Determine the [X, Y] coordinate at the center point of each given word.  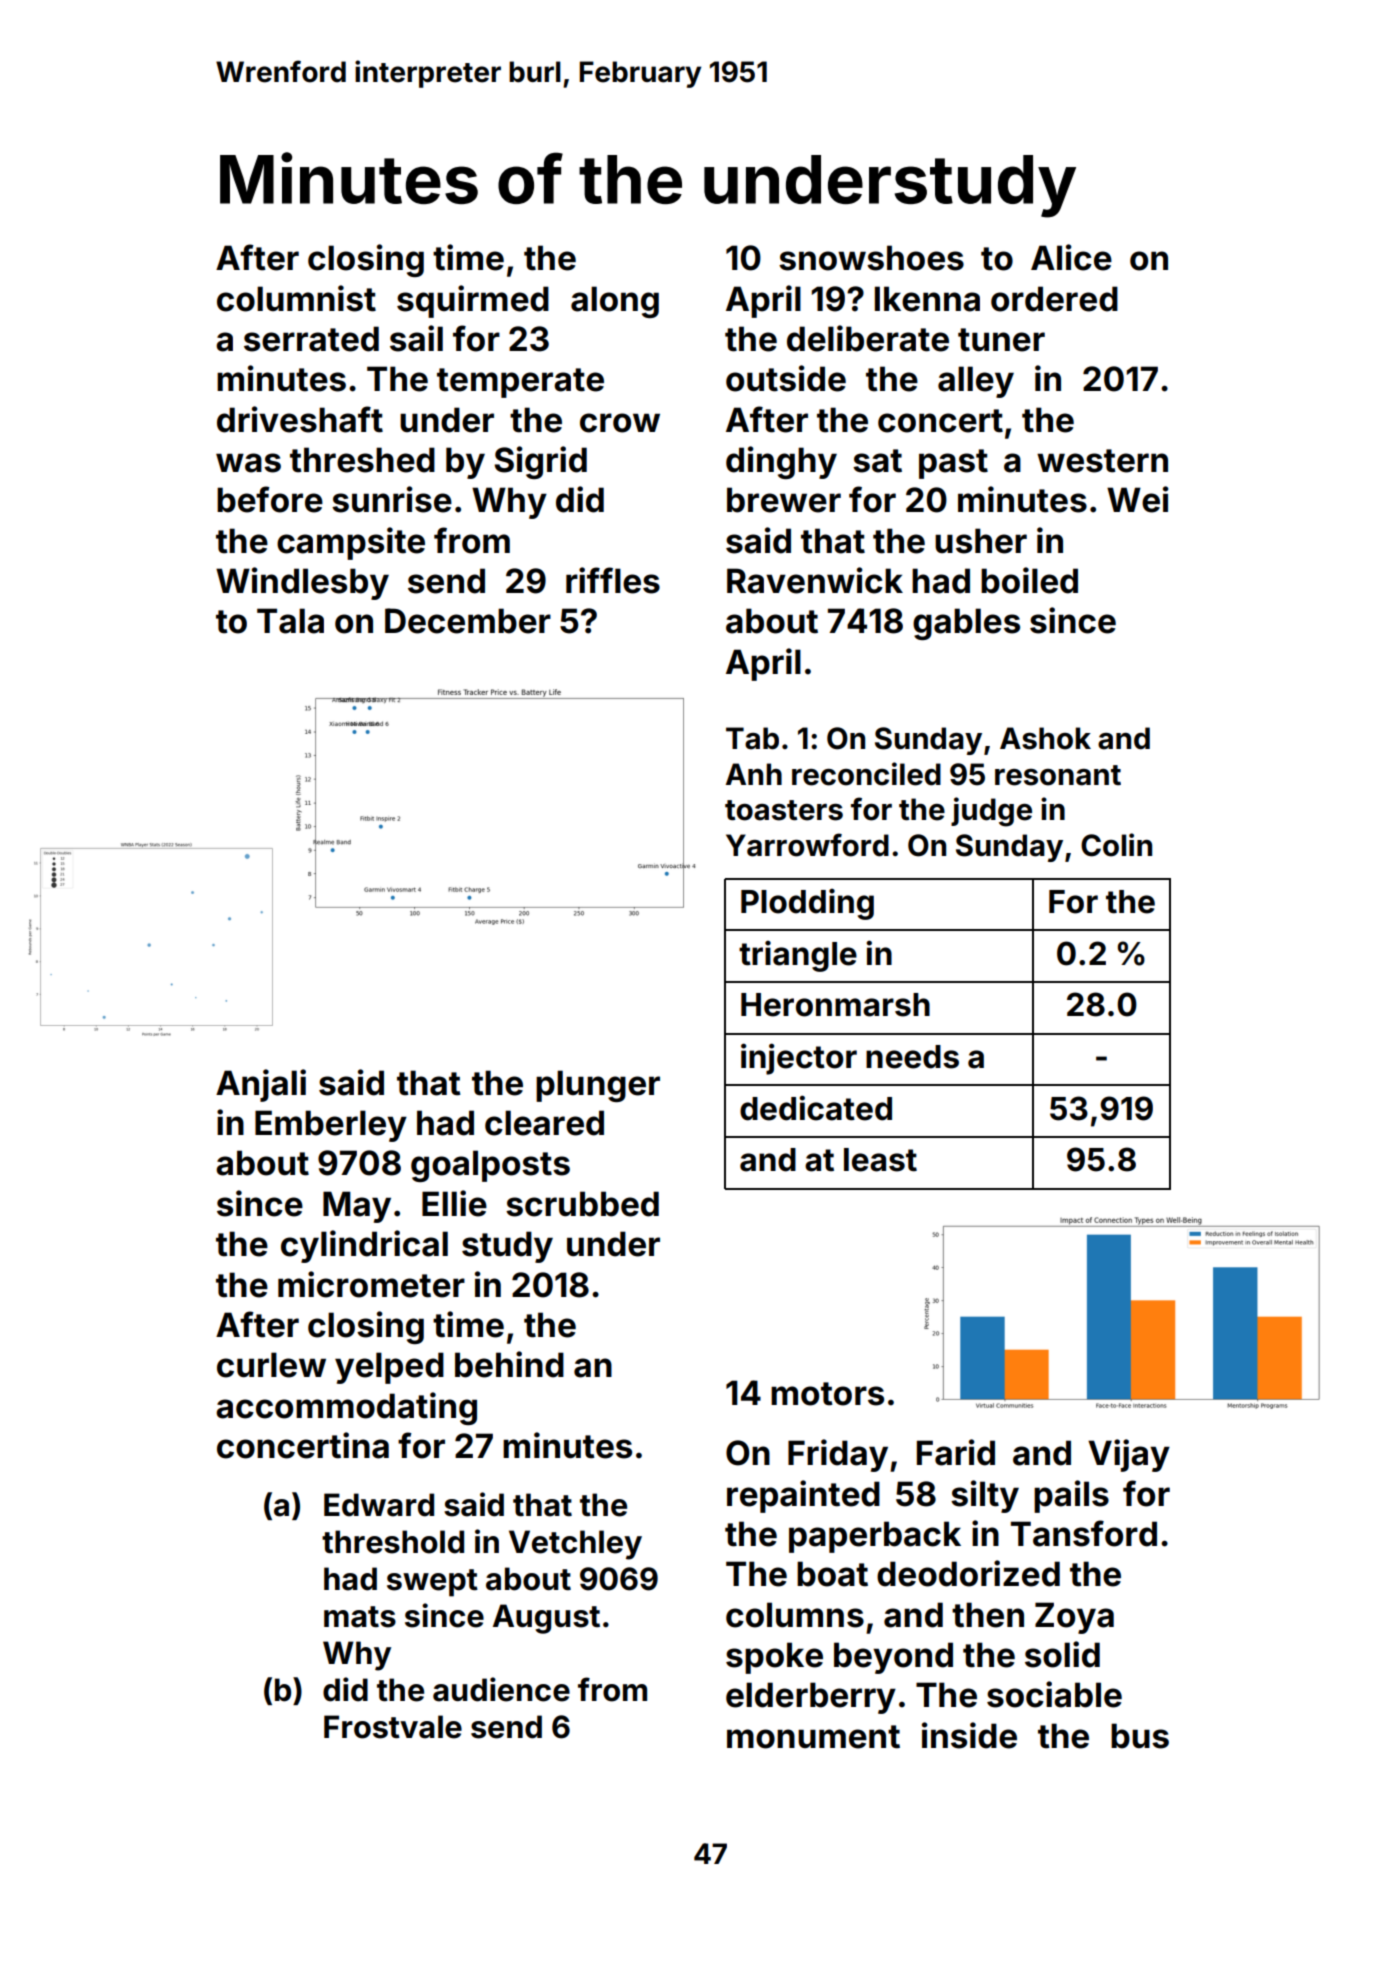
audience [501, 1689]
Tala [290, 621]
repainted [803, 1496]
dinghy [781, 462]
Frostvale [393, 1727]
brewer [784, 500]
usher [981, 541]
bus [1140, 1736]
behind [509, 1364]
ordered [1054, 299]
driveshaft [300, 419]
